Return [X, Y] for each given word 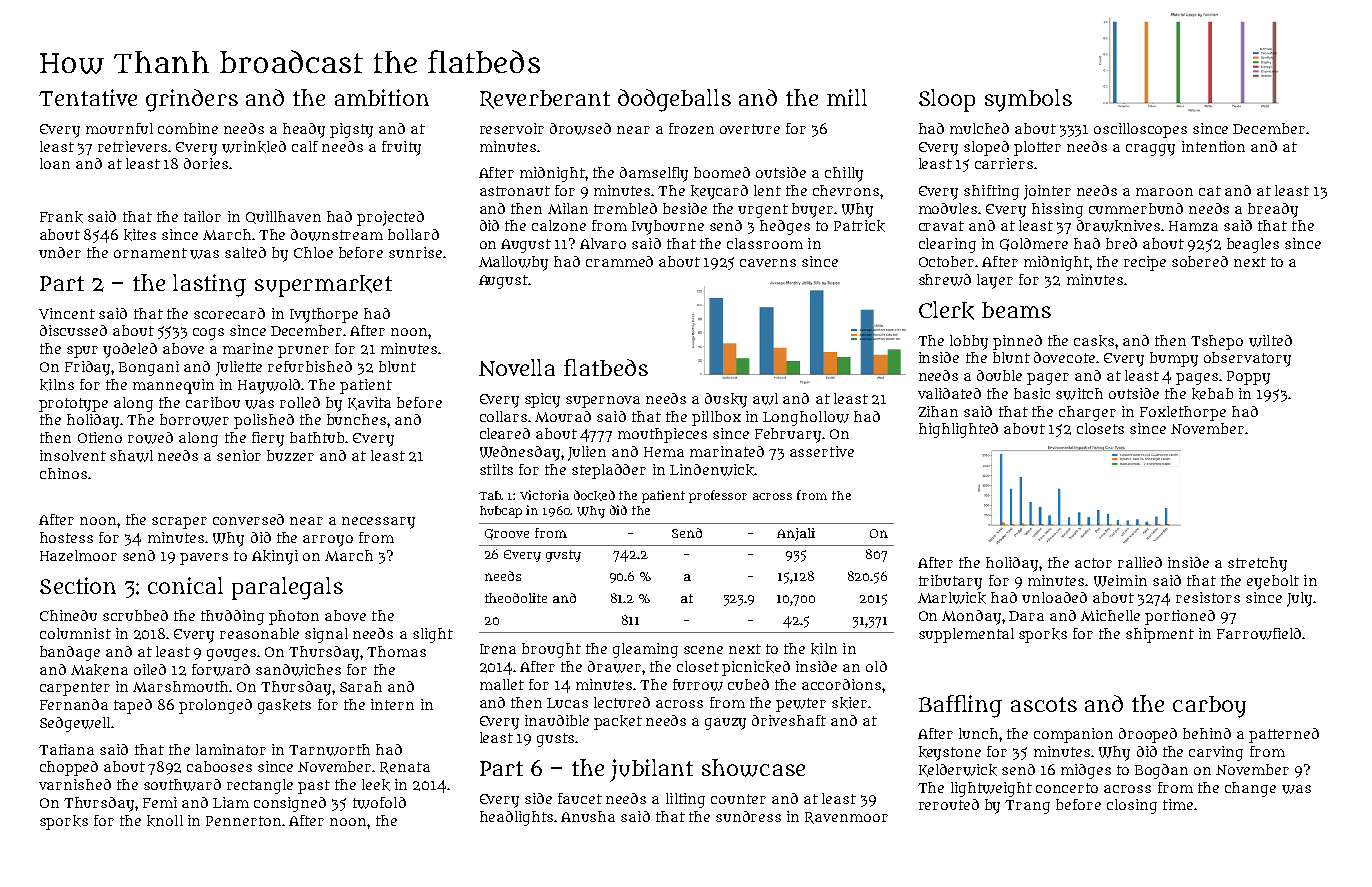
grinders [192, 100]
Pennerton [243, 821]
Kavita [369, 403]
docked [594, 495]
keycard [719, 192]
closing [1132, 806]
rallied [1140, 562]
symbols [1028, 100]
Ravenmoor [846, 818]
